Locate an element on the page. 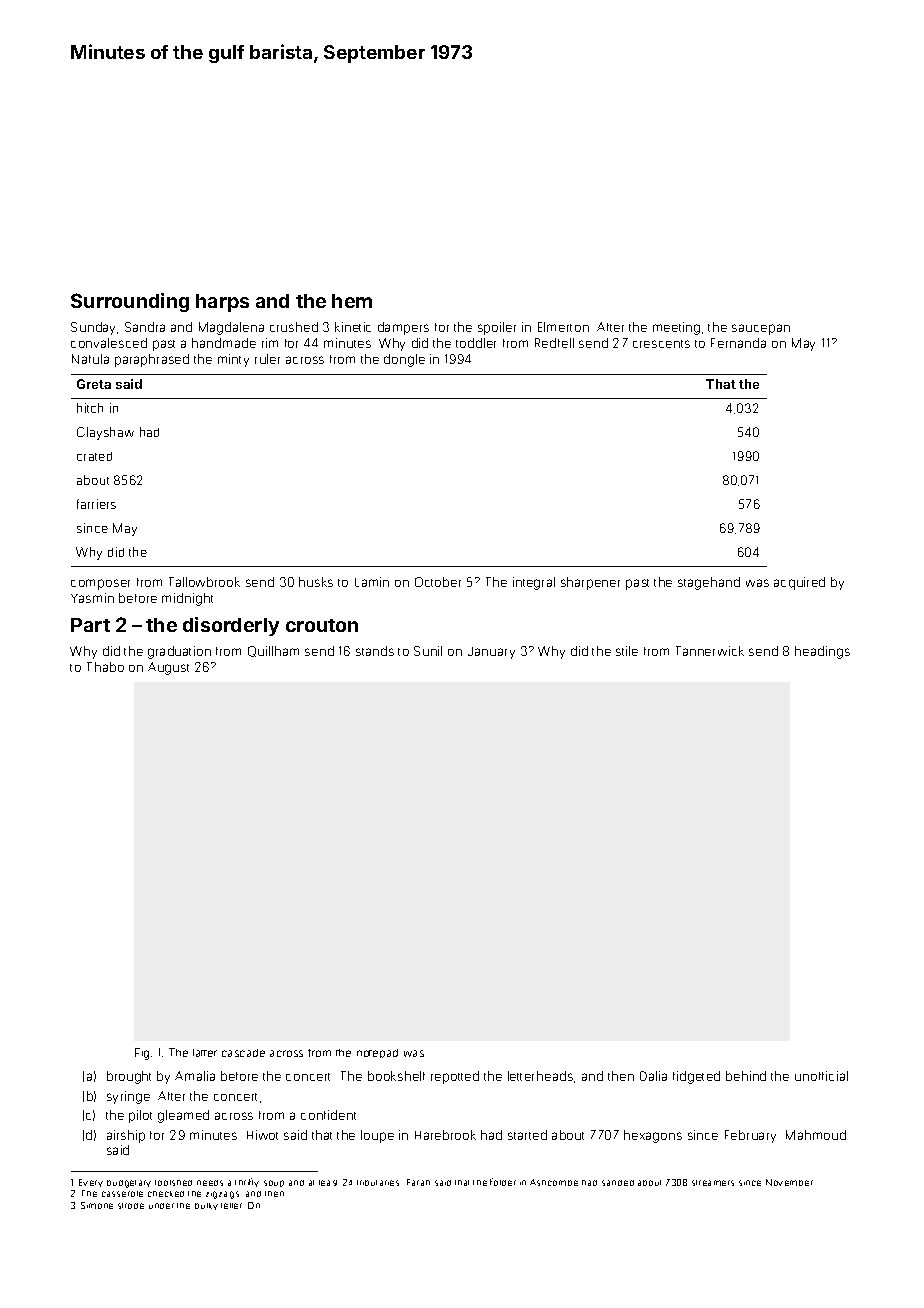  February is located at coordinates (750, 1136).
